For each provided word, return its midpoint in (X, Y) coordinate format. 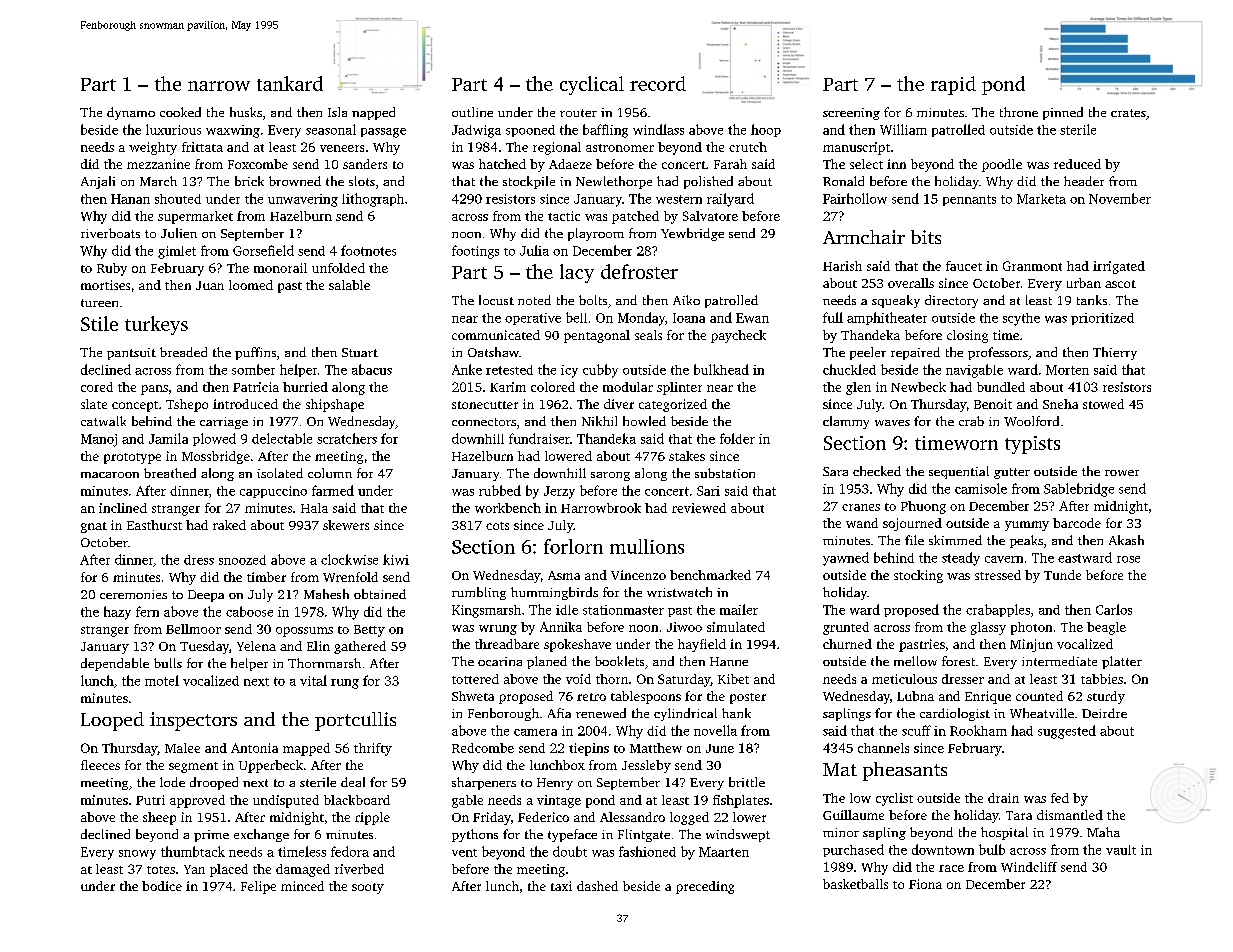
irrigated (1119, 267)
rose (1128, 559)
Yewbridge (692, 234)
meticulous (904, 679)
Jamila (168, 438)
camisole (981, 488)
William (903, 129)
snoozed (242, 560)
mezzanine (158, 164)
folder (737, 438)
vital (313, 680)
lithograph (373, 200)
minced (302, 886)
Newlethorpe (614, 182)
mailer (739, 609)
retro (591, 697)
